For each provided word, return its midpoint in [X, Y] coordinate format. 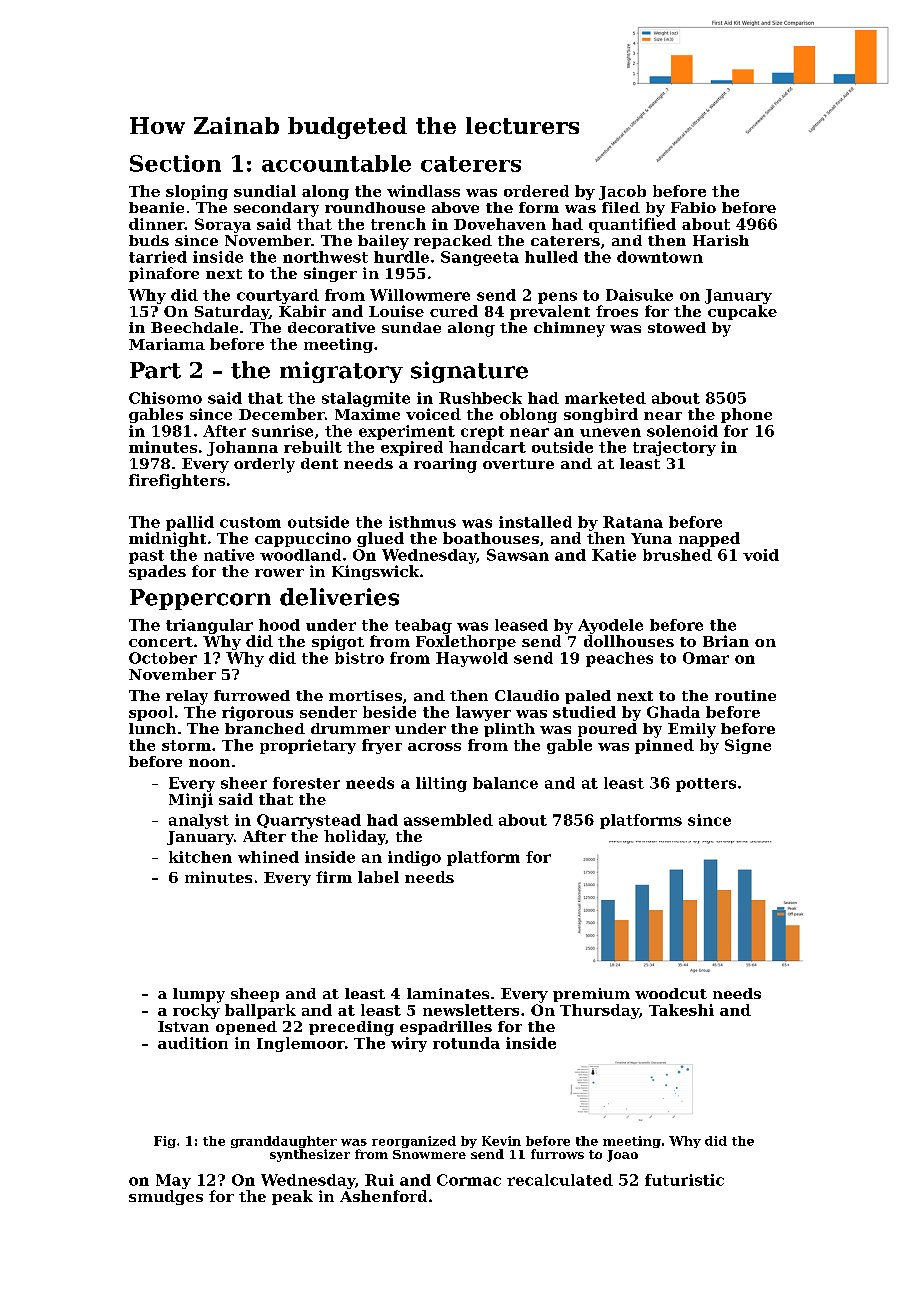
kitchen [200, 857]
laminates [448, 993]
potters [706, 785]
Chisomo [165, 398]
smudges [166, 1197]
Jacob [622, 192]
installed [535, 522]
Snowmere [429, 1154]
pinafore [164, 274]
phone [746, 415]
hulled [551, 257]
